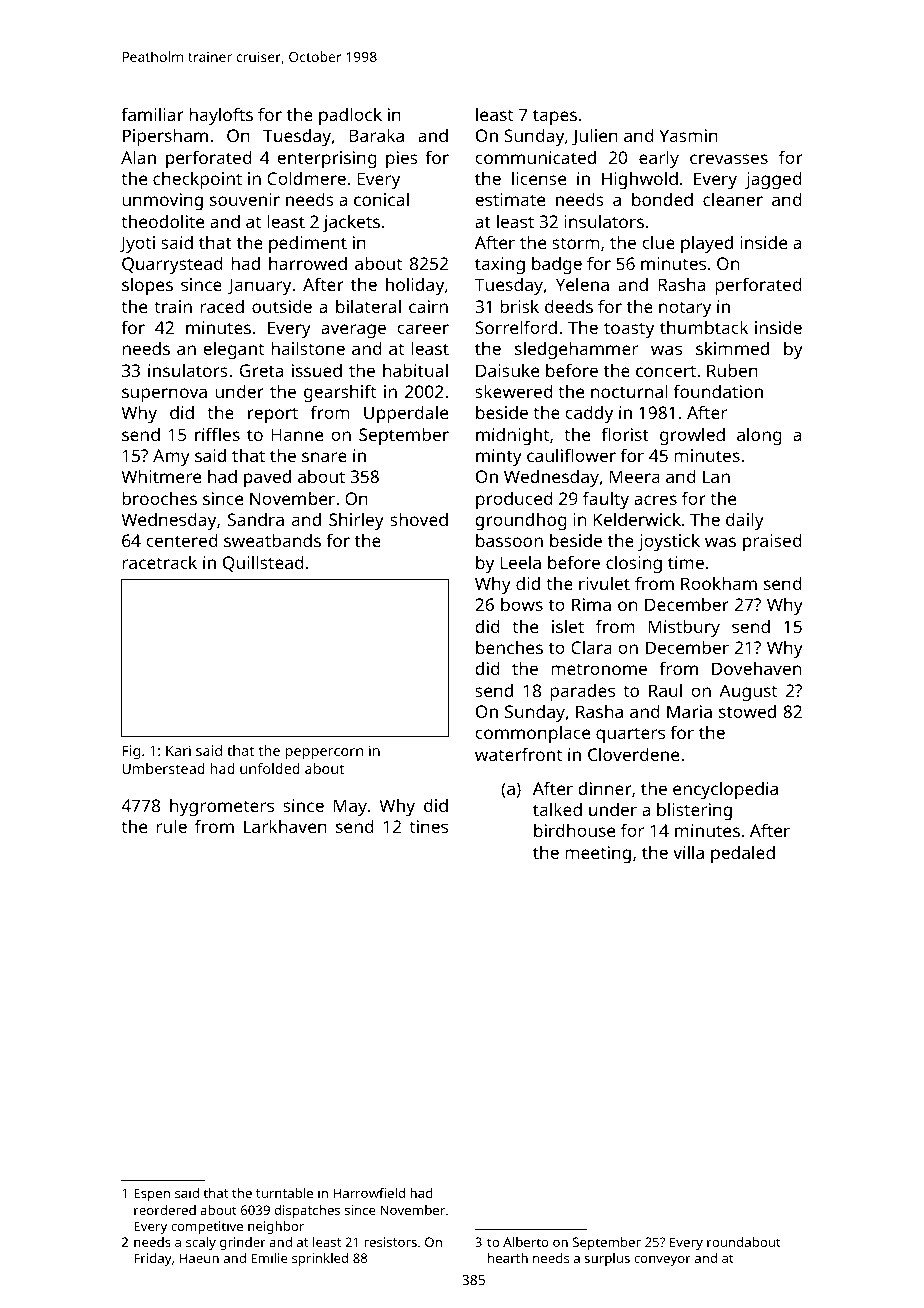  I want to click on rivulet, so click(604, 583).
